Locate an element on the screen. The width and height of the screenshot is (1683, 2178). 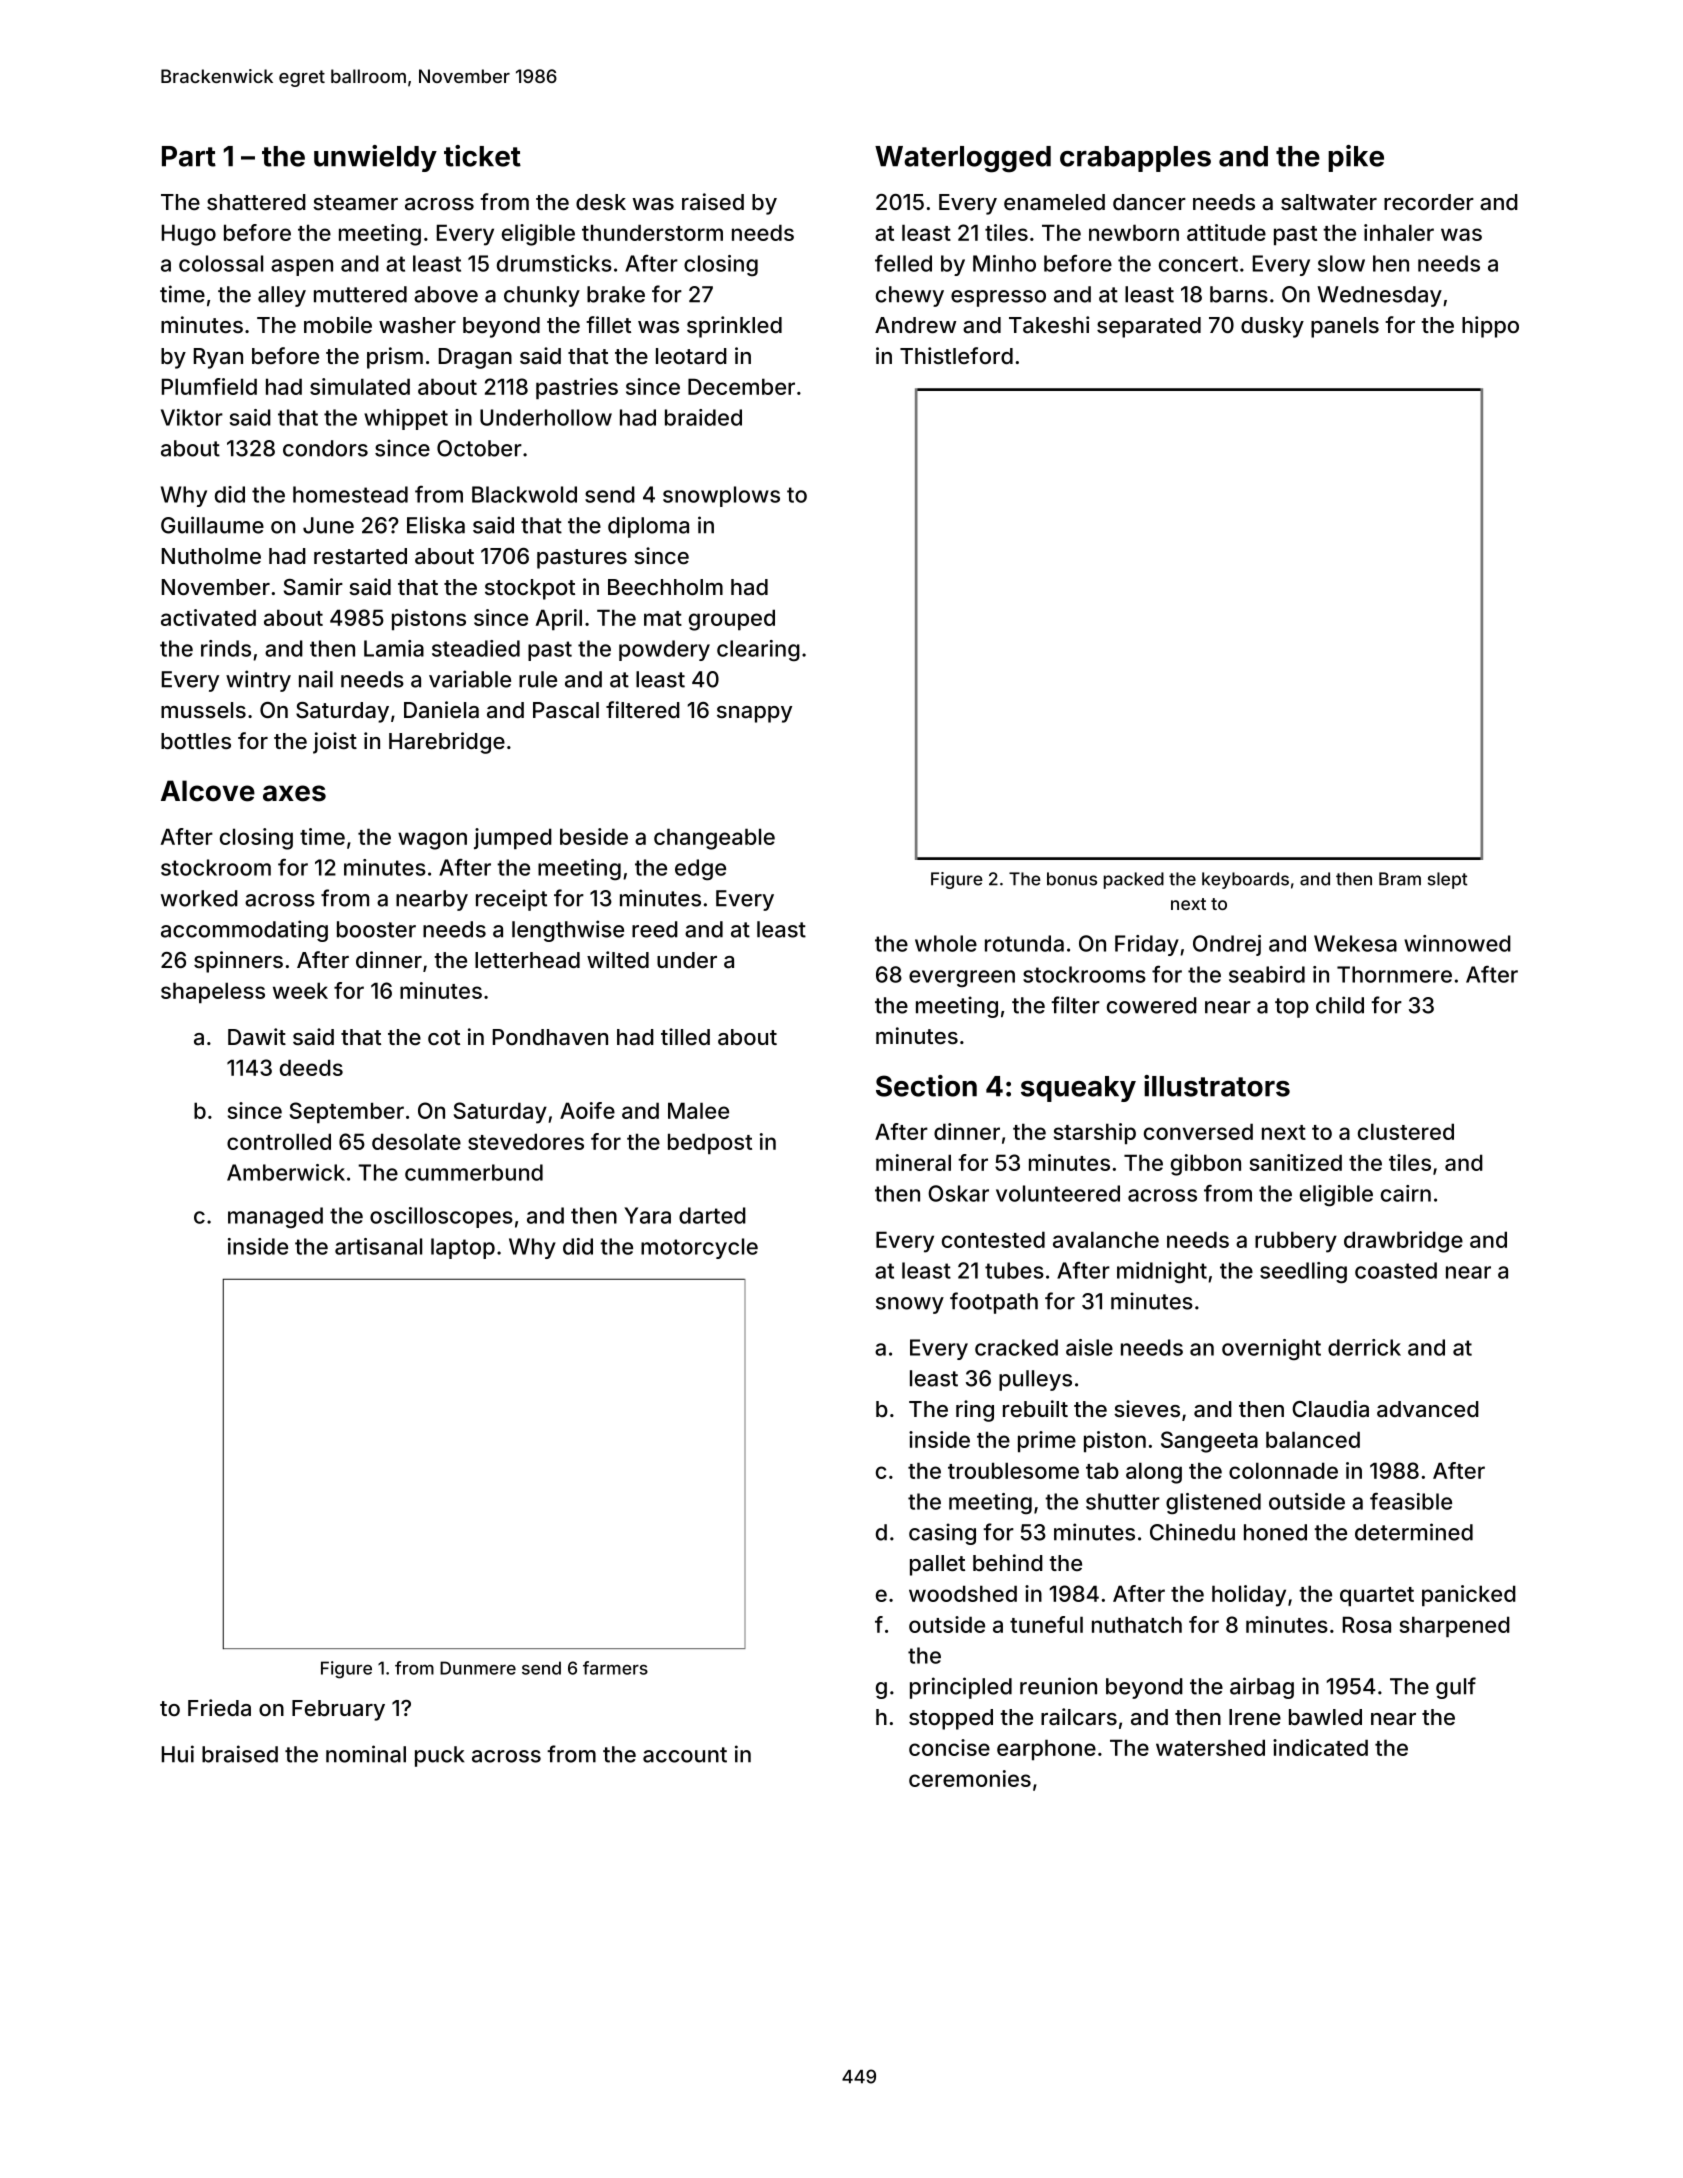
nominal is located at coordinates (366, 1754).
